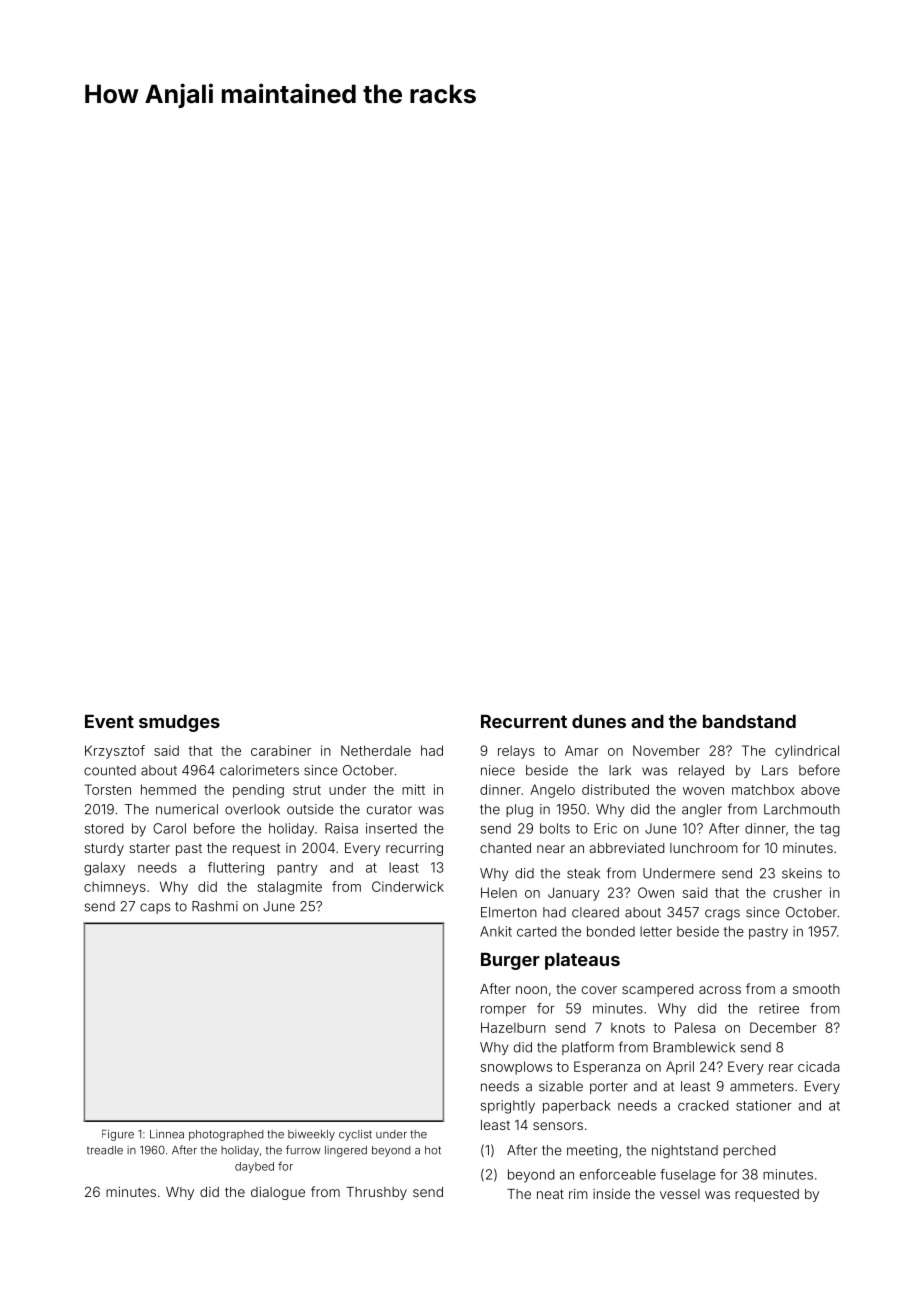 Image resolution: width=924 pixels, height=1308 pixels. I want to click on sensors, so click(558, 1126).
